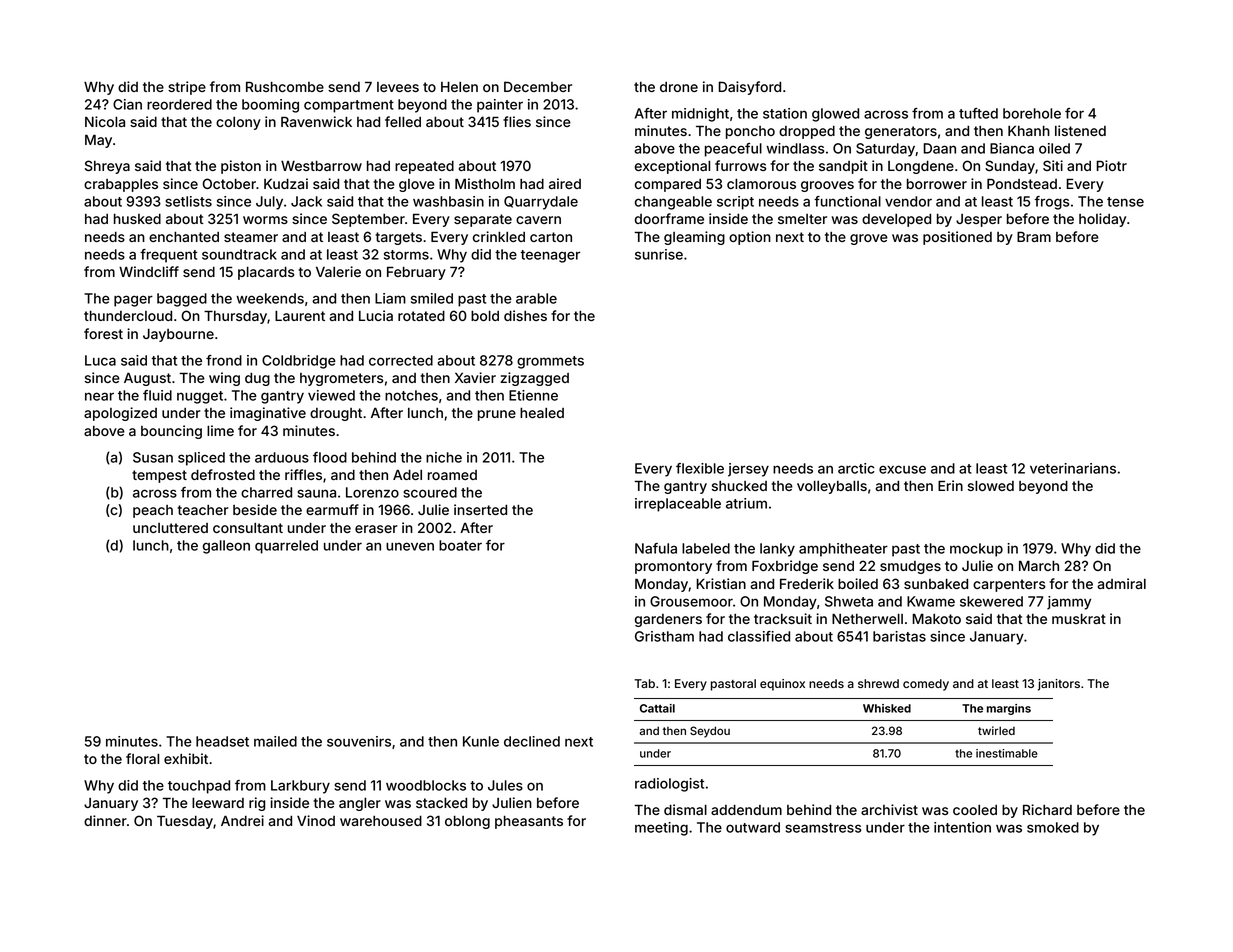 This screenshot has width=1233, height=952. What do you see at coordinates (679, 87) in the screenshot?
I see `drone` at bounding box center [679, 87].
